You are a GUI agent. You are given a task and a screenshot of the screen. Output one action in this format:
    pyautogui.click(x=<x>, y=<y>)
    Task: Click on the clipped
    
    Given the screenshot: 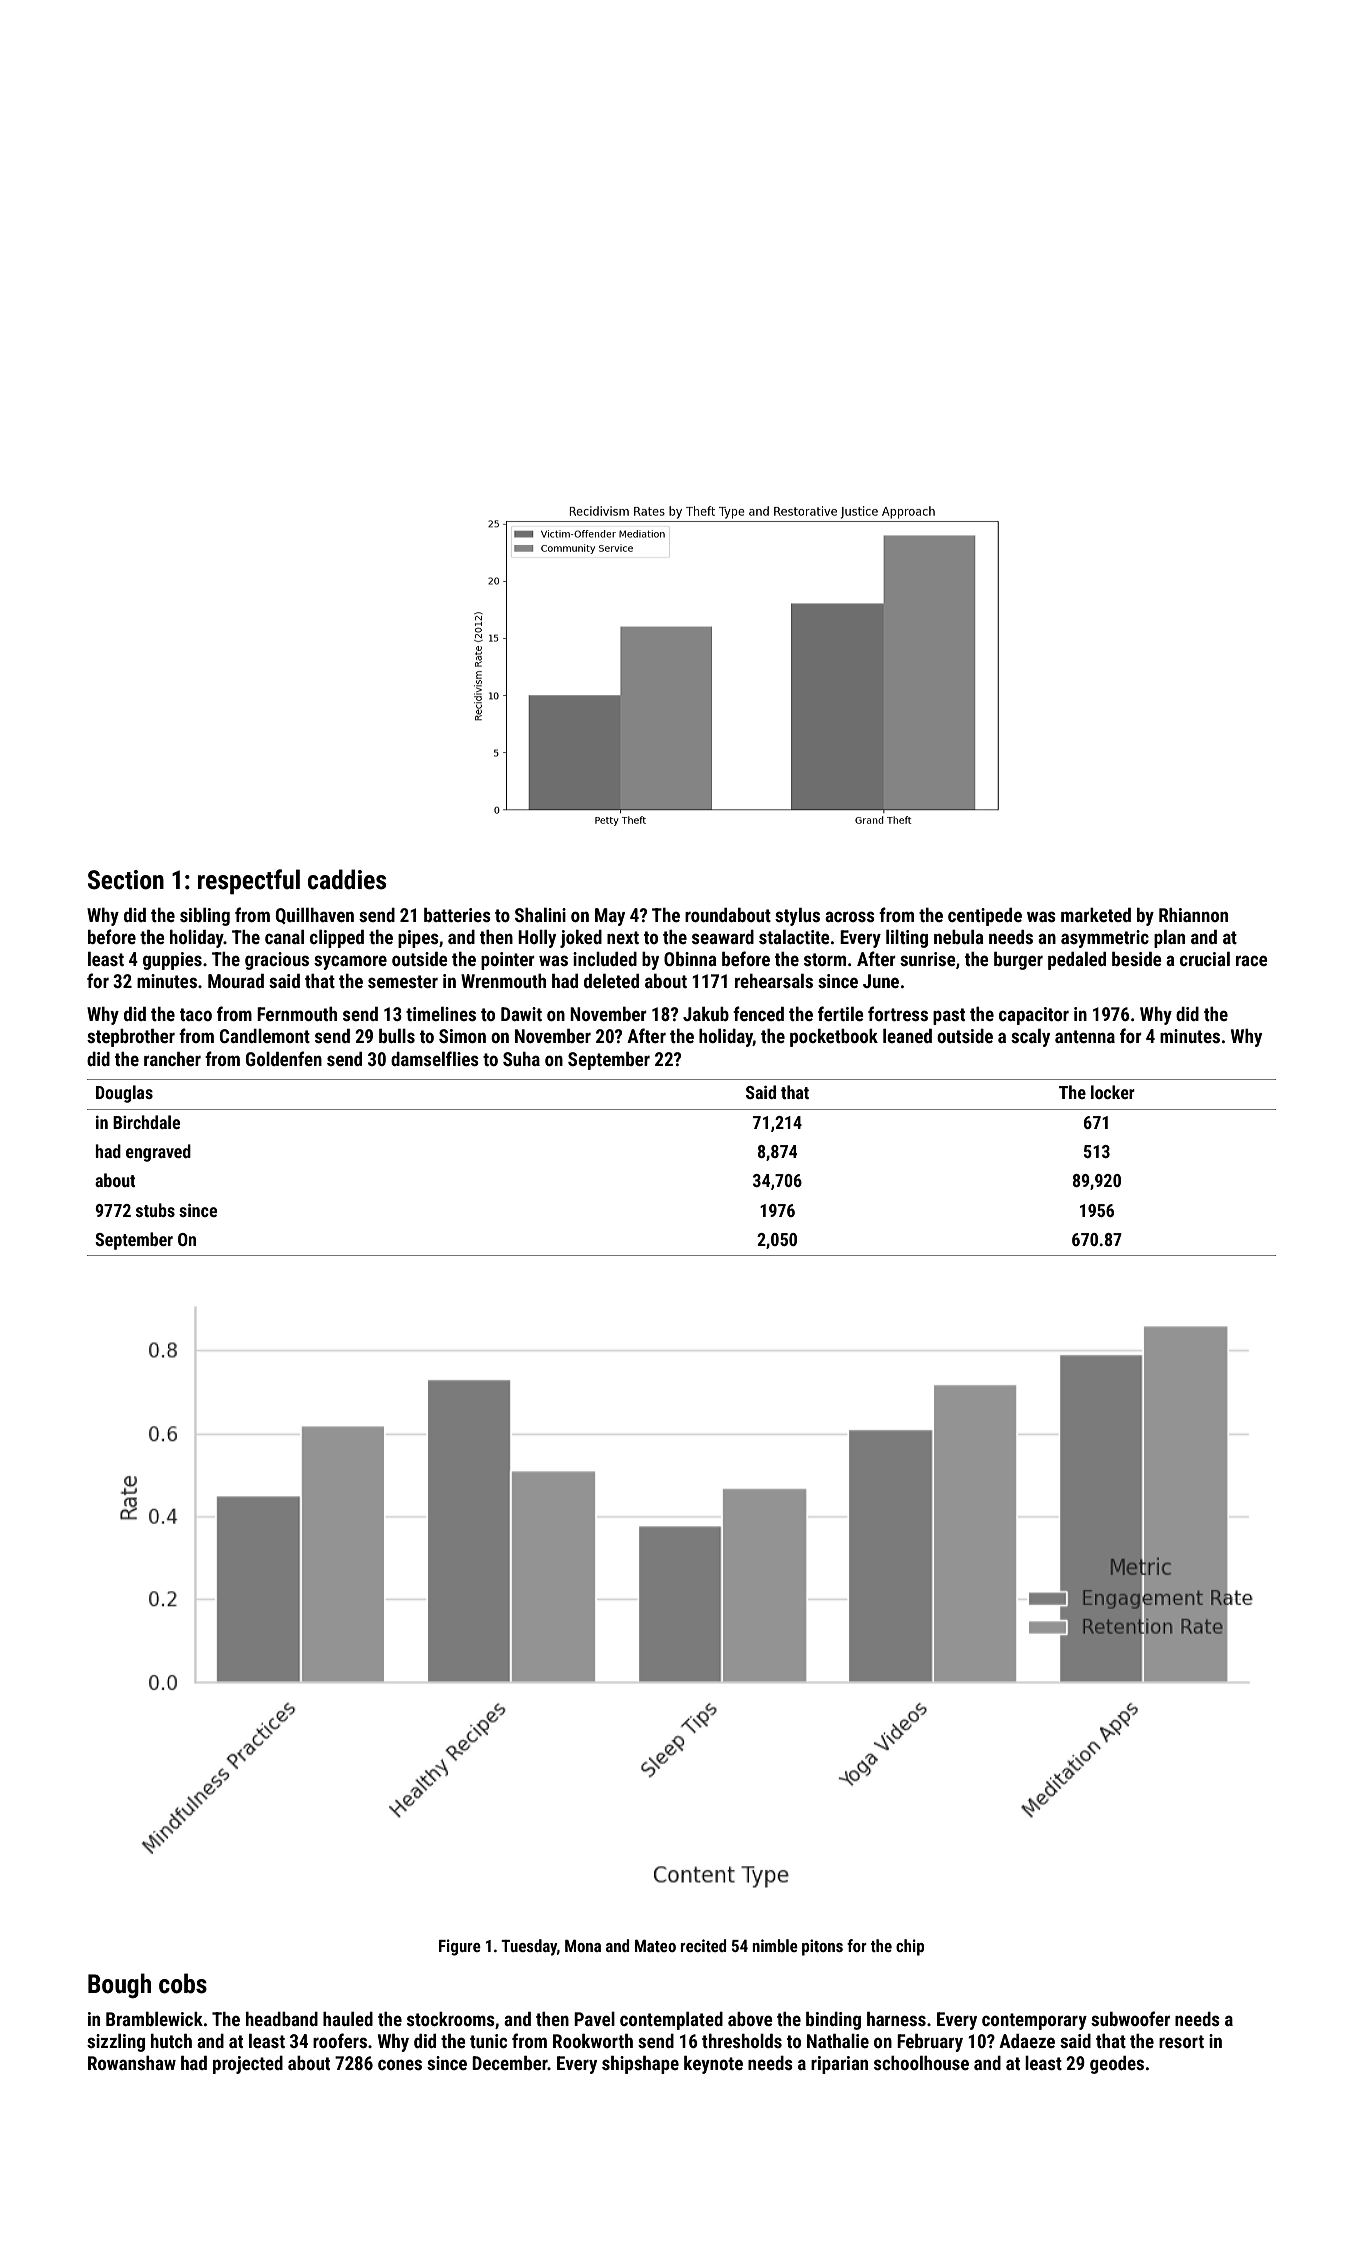 What is the action you would take?
    pyautogui.click(x=337, y=939)
